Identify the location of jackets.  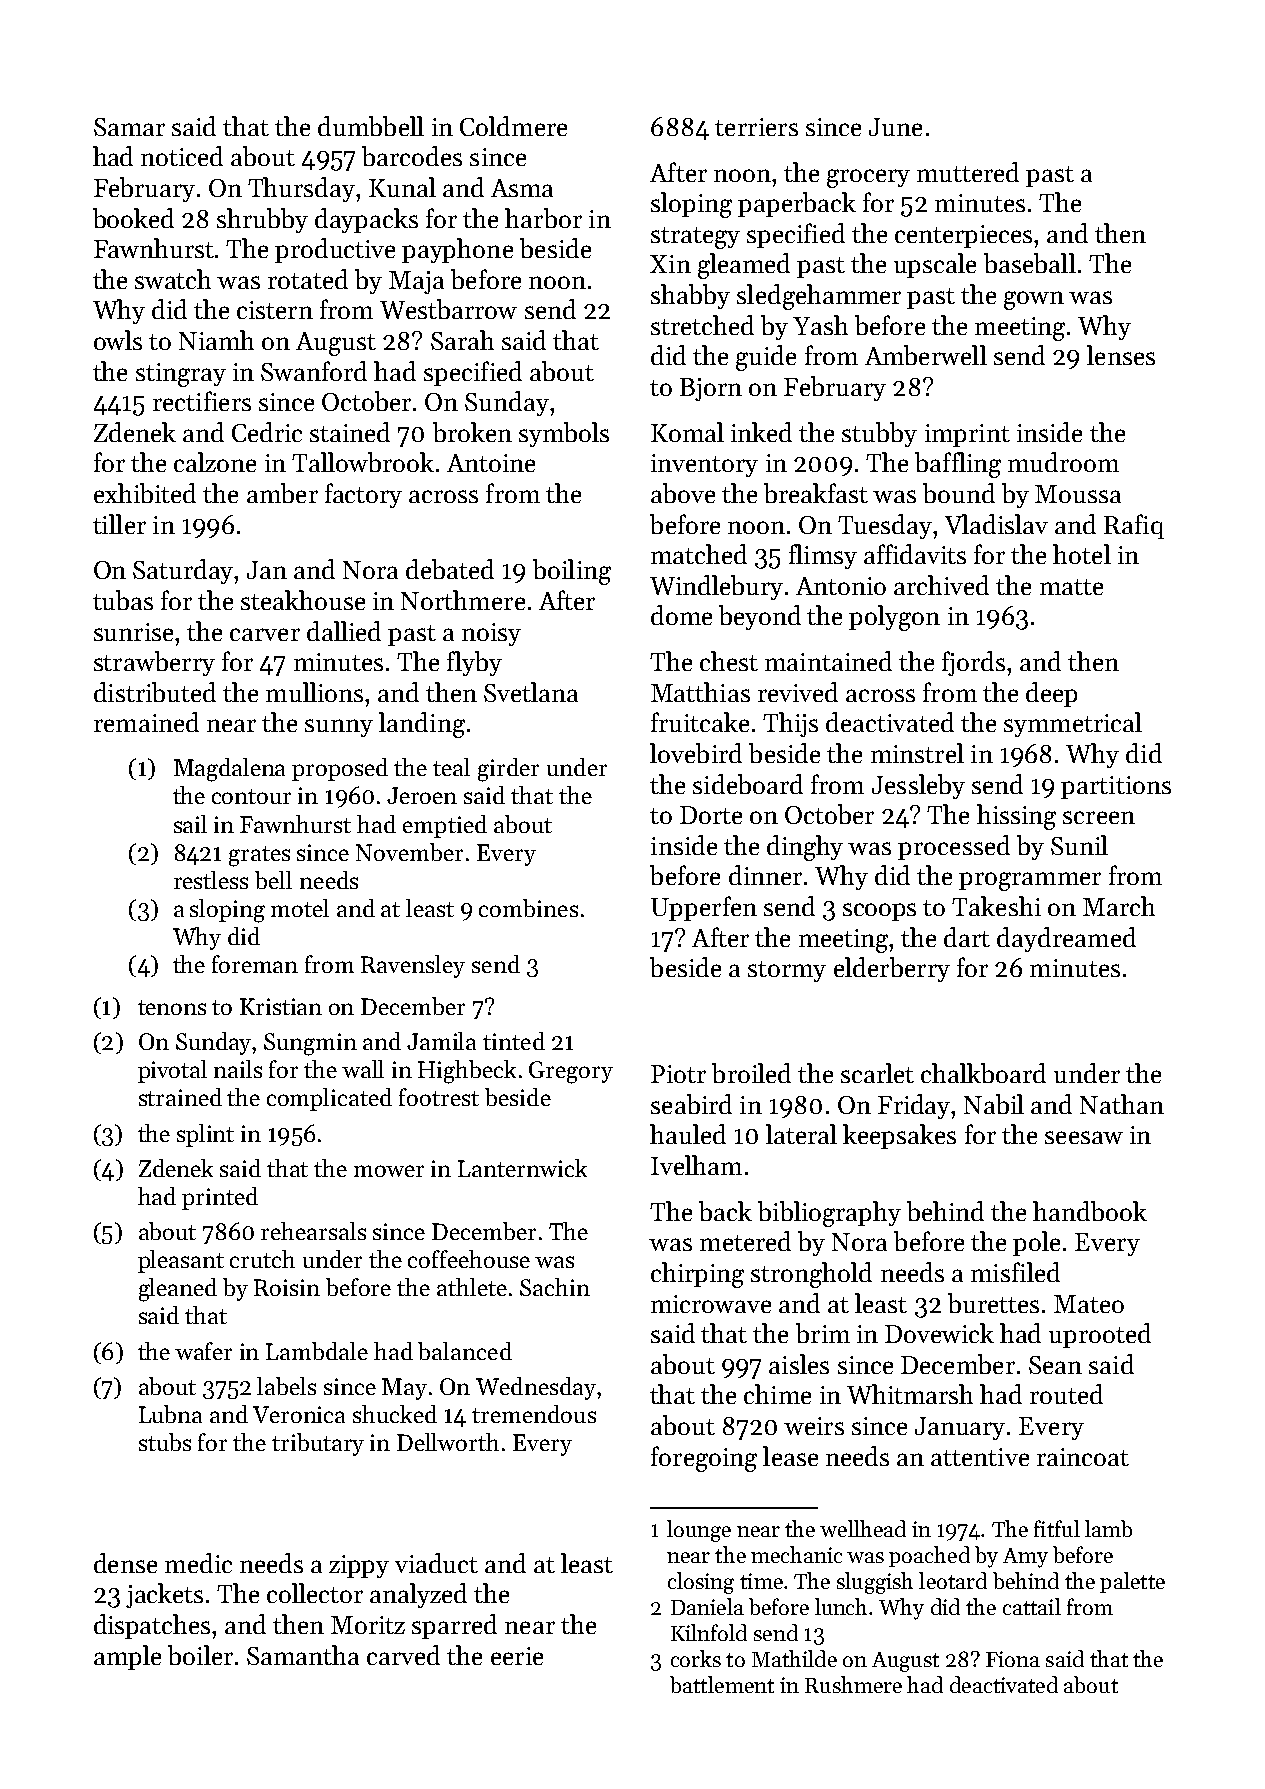
(164, 1595).
